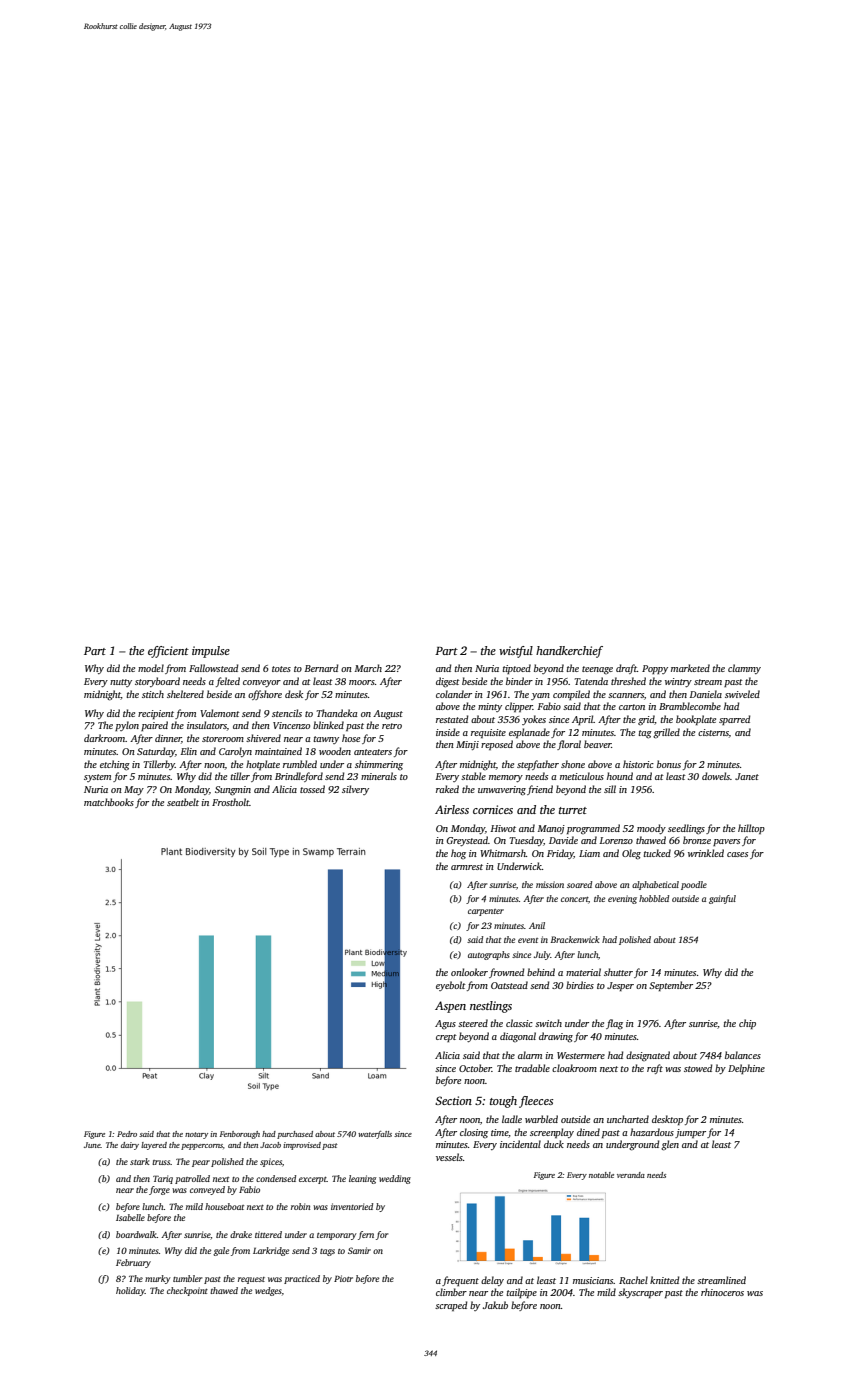 The height and width of the image is (1400, 849). I want to click on vessels, so click(449, 1157).
